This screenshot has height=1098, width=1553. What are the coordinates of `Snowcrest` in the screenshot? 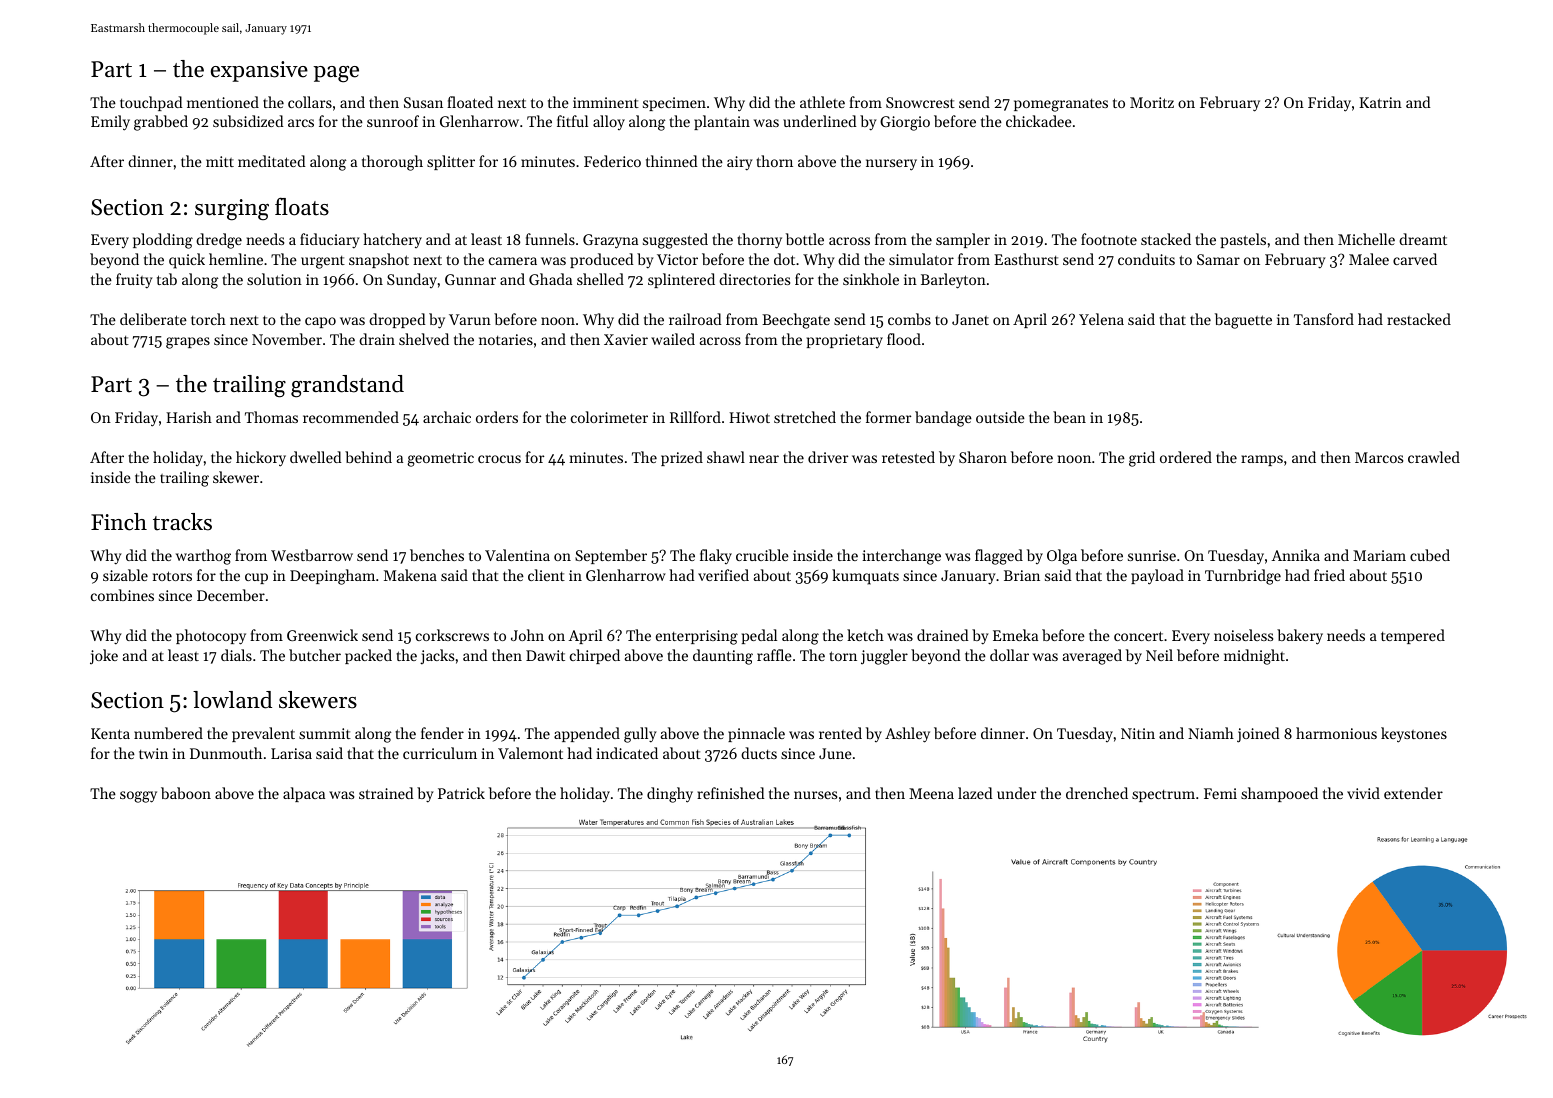 It's located at (920, 102).
